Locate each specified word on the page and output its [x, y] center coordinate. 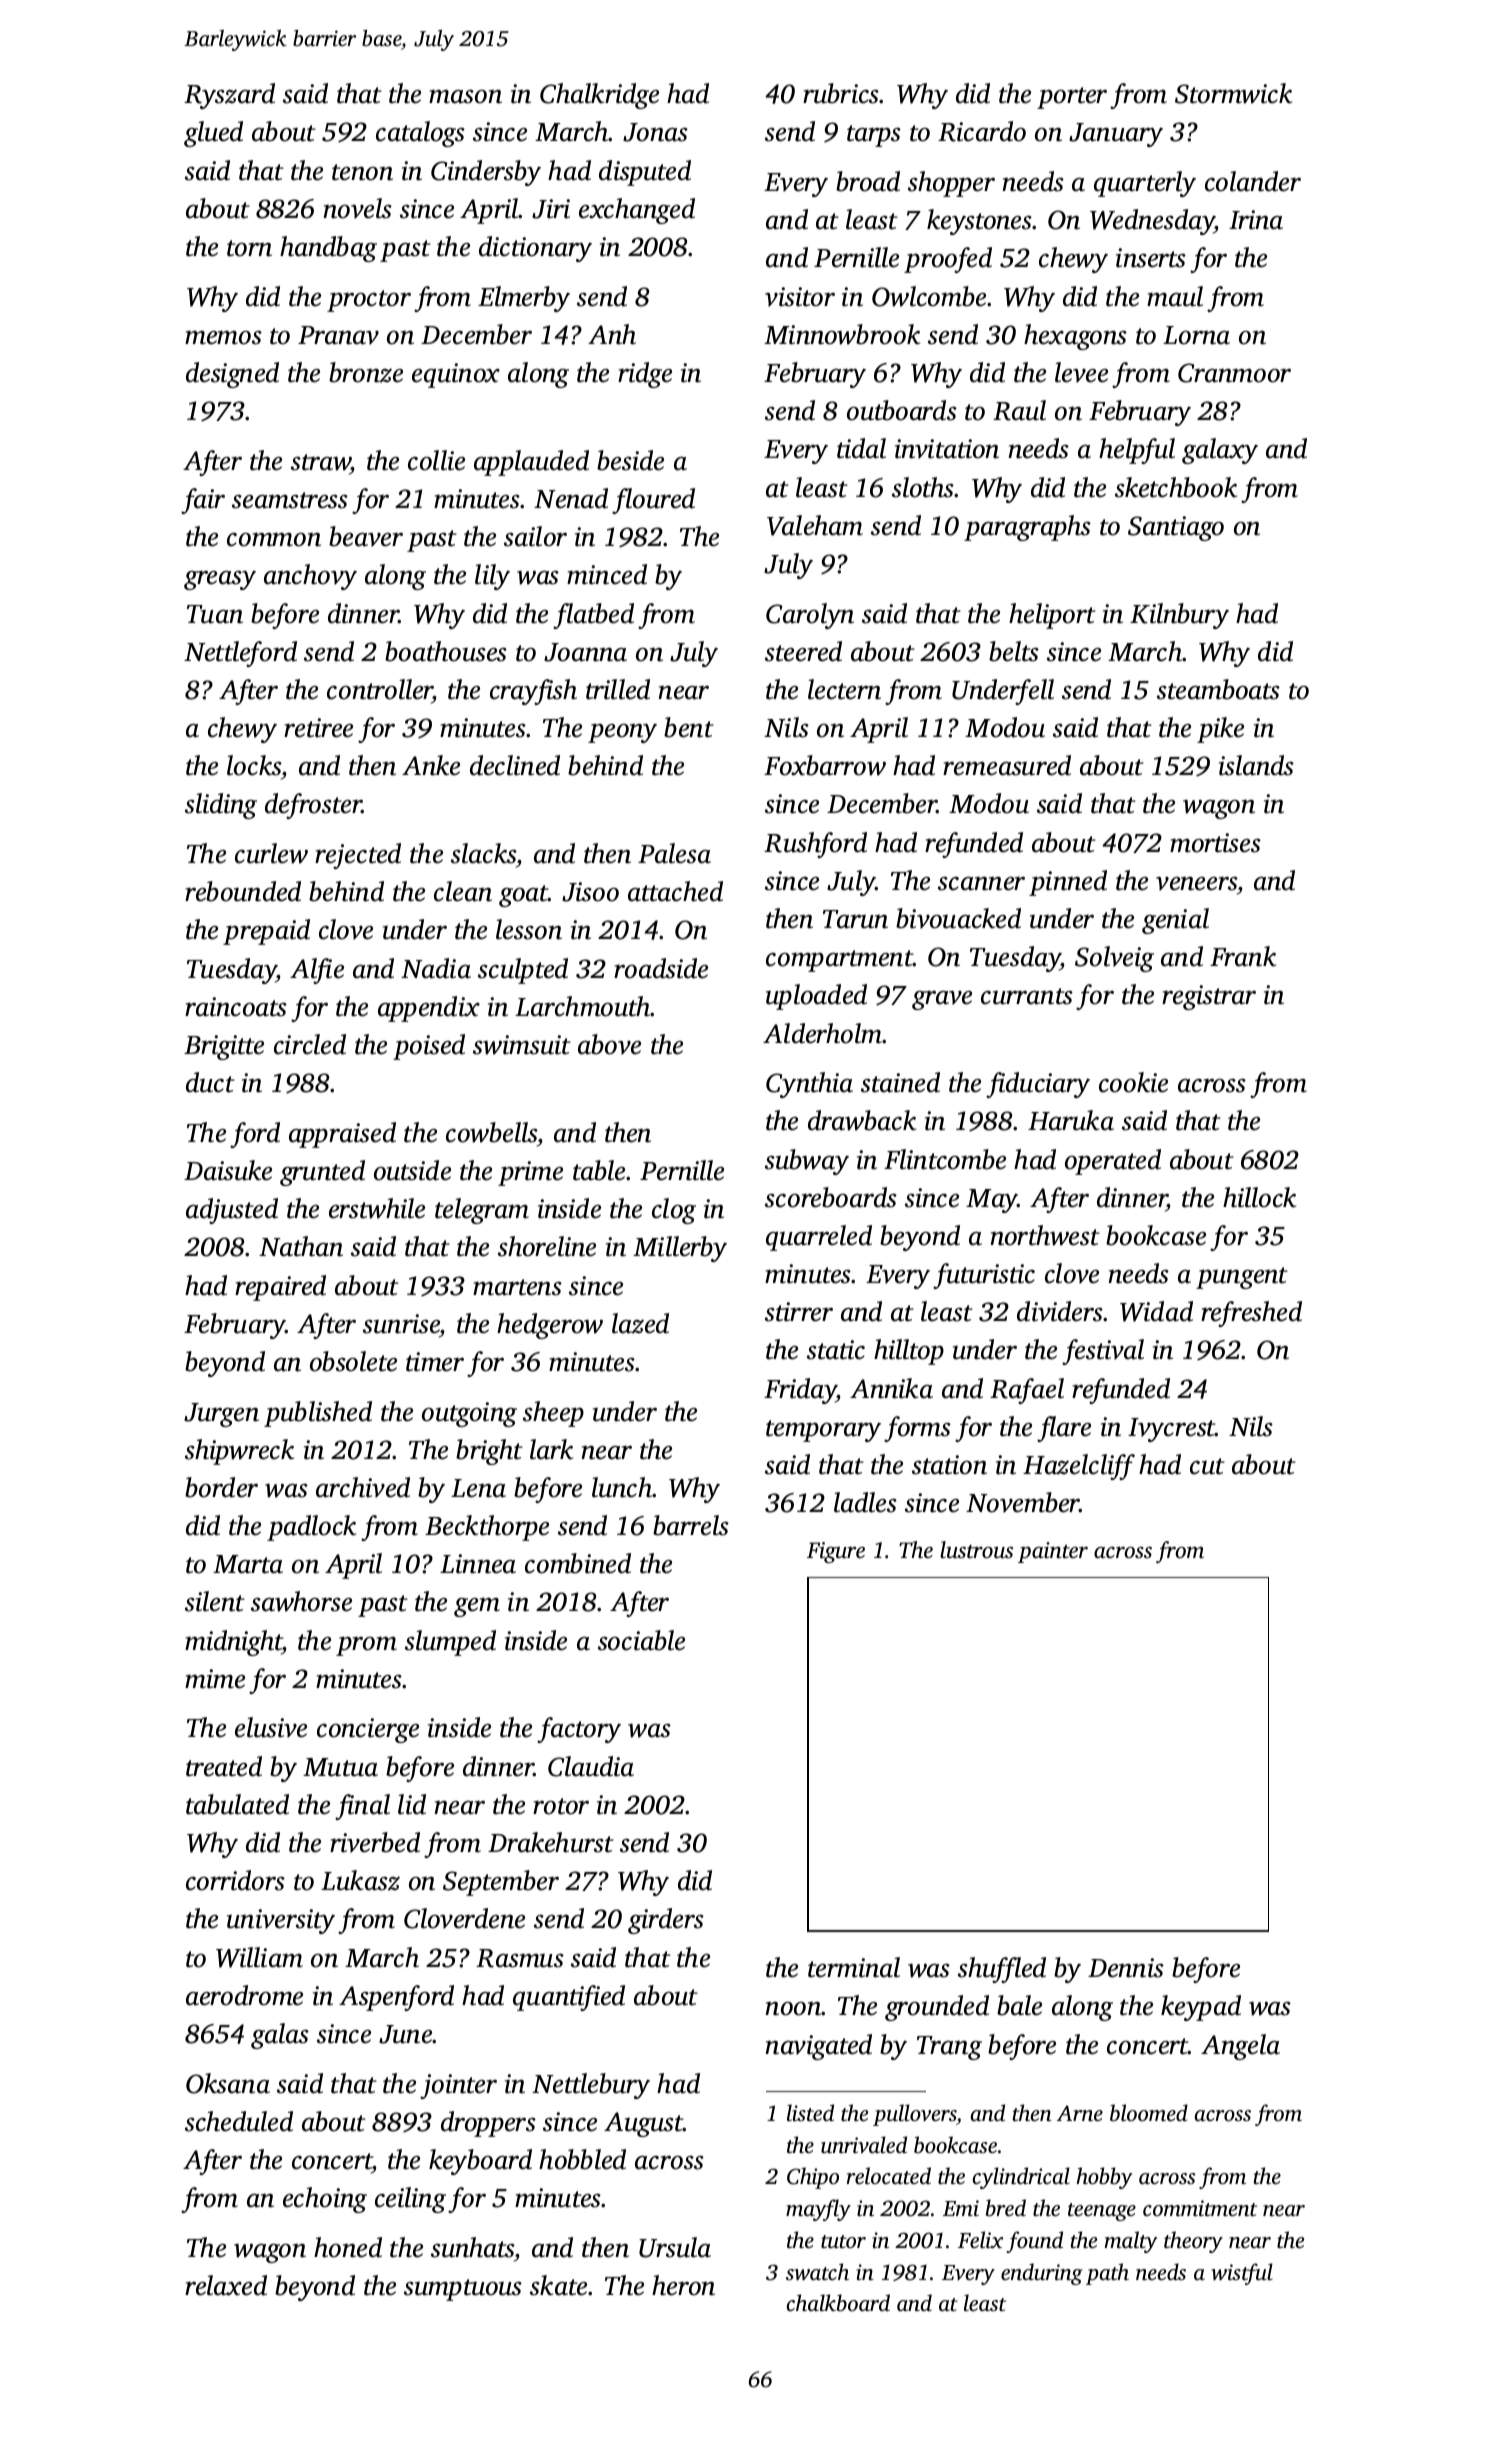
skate [558, 2285]
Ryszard [229, 96]
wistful [1242, 2274]
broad [868, 181]
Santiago [1176, 528]
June [406, 2034]
